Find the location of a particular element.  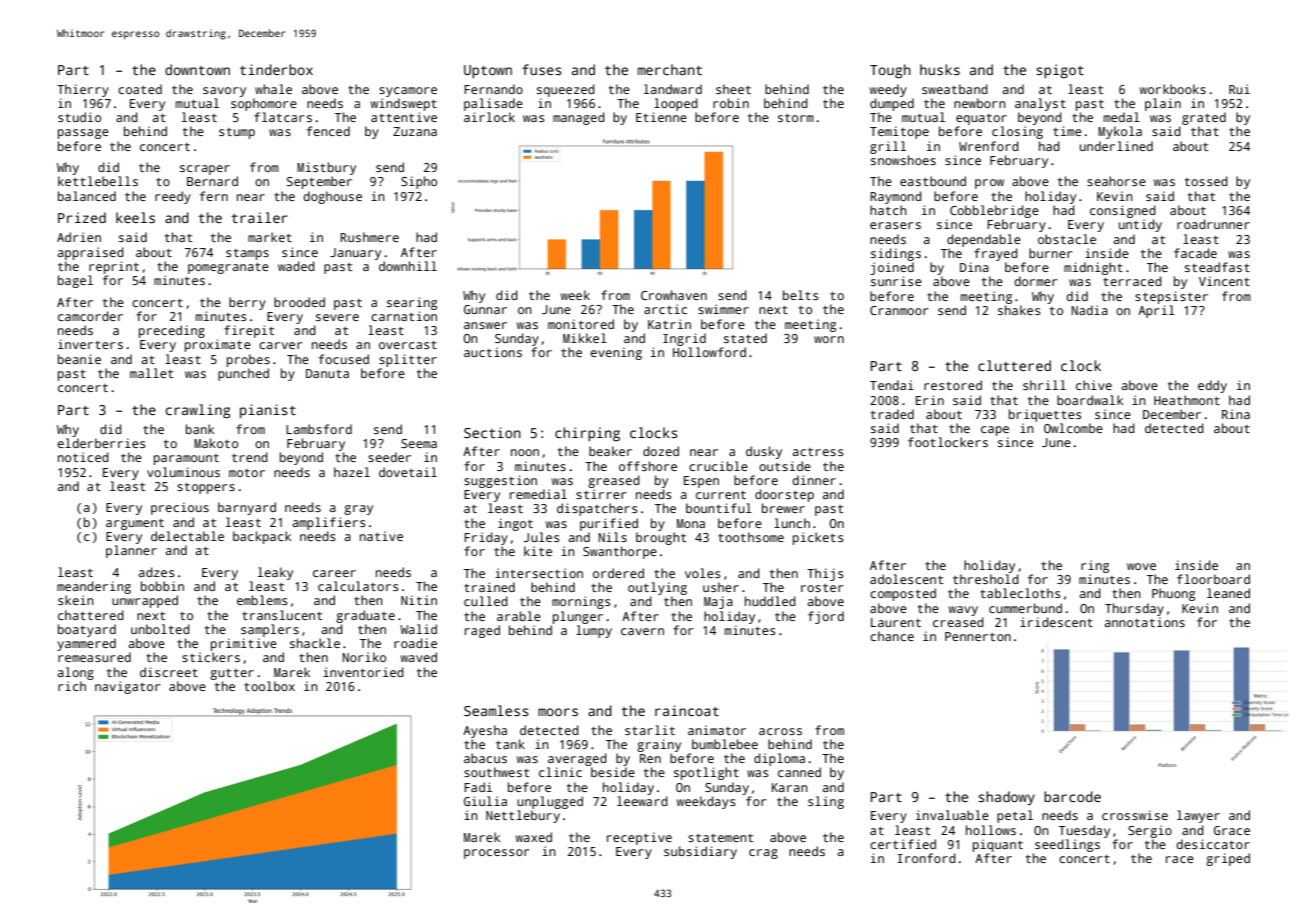

footlockers is located at coordinates (948, 442).
